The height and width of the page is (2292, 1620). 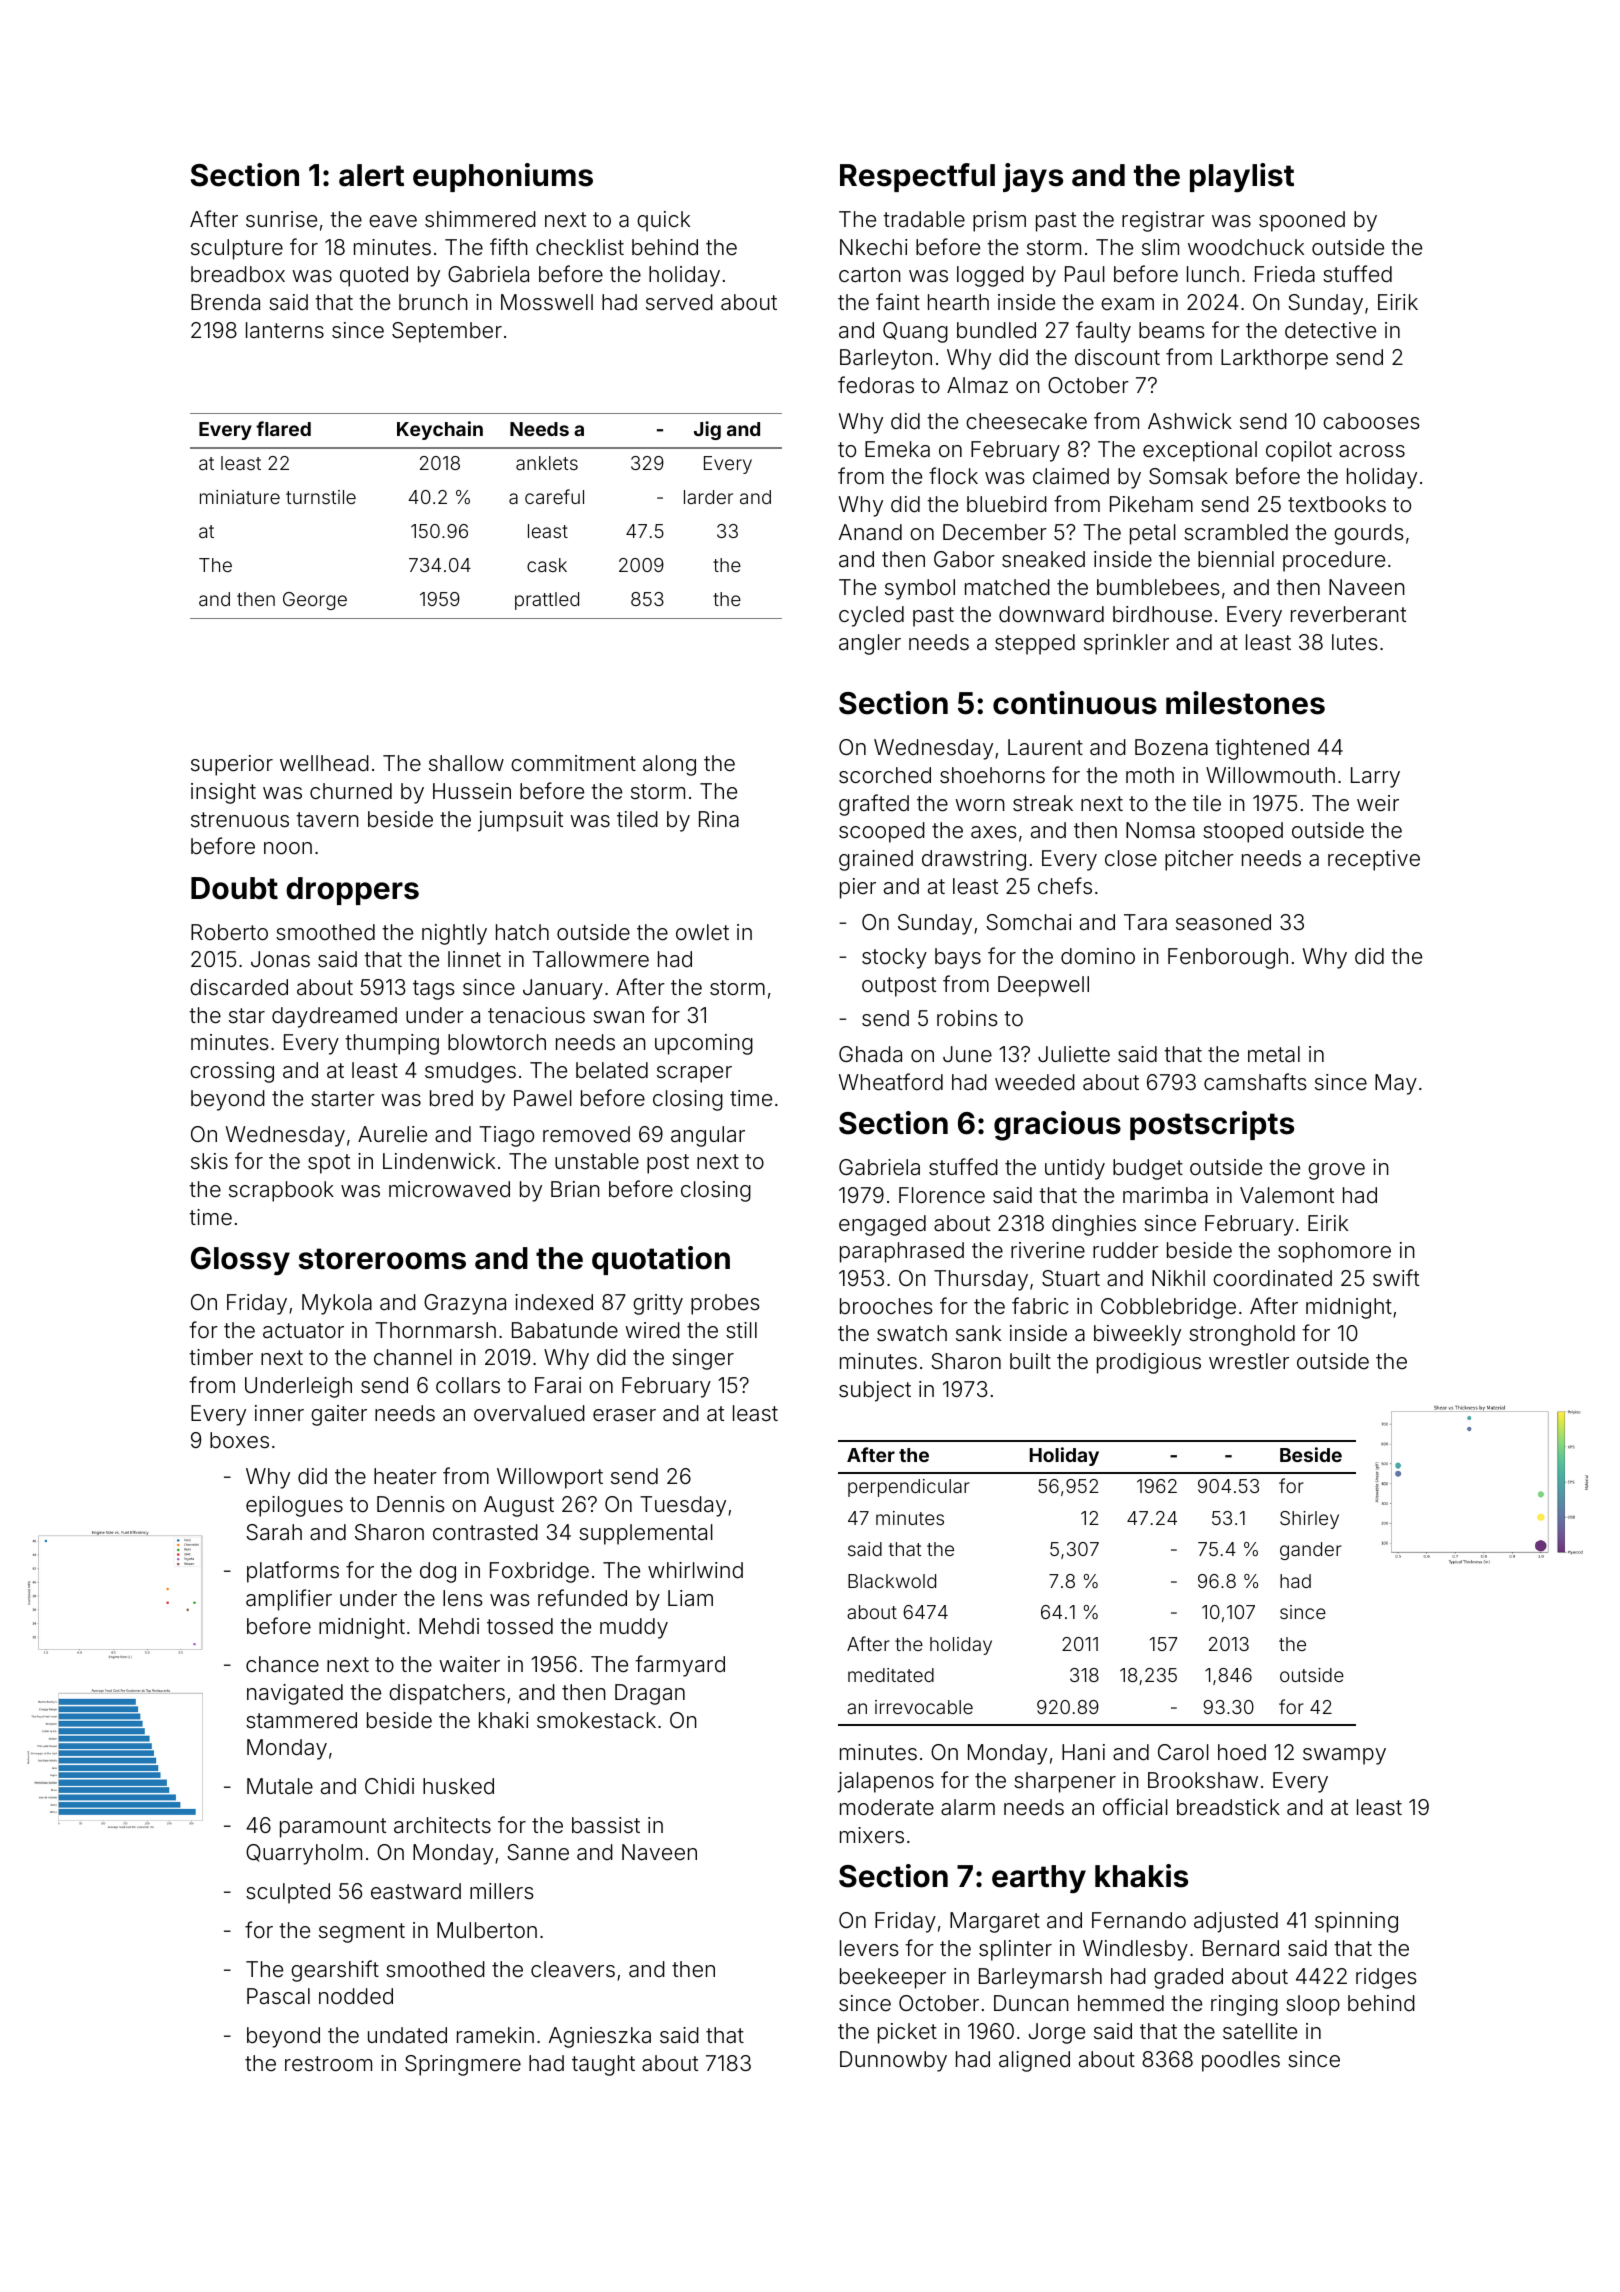 I want to click on grafted, so click(x=874, y=805).
